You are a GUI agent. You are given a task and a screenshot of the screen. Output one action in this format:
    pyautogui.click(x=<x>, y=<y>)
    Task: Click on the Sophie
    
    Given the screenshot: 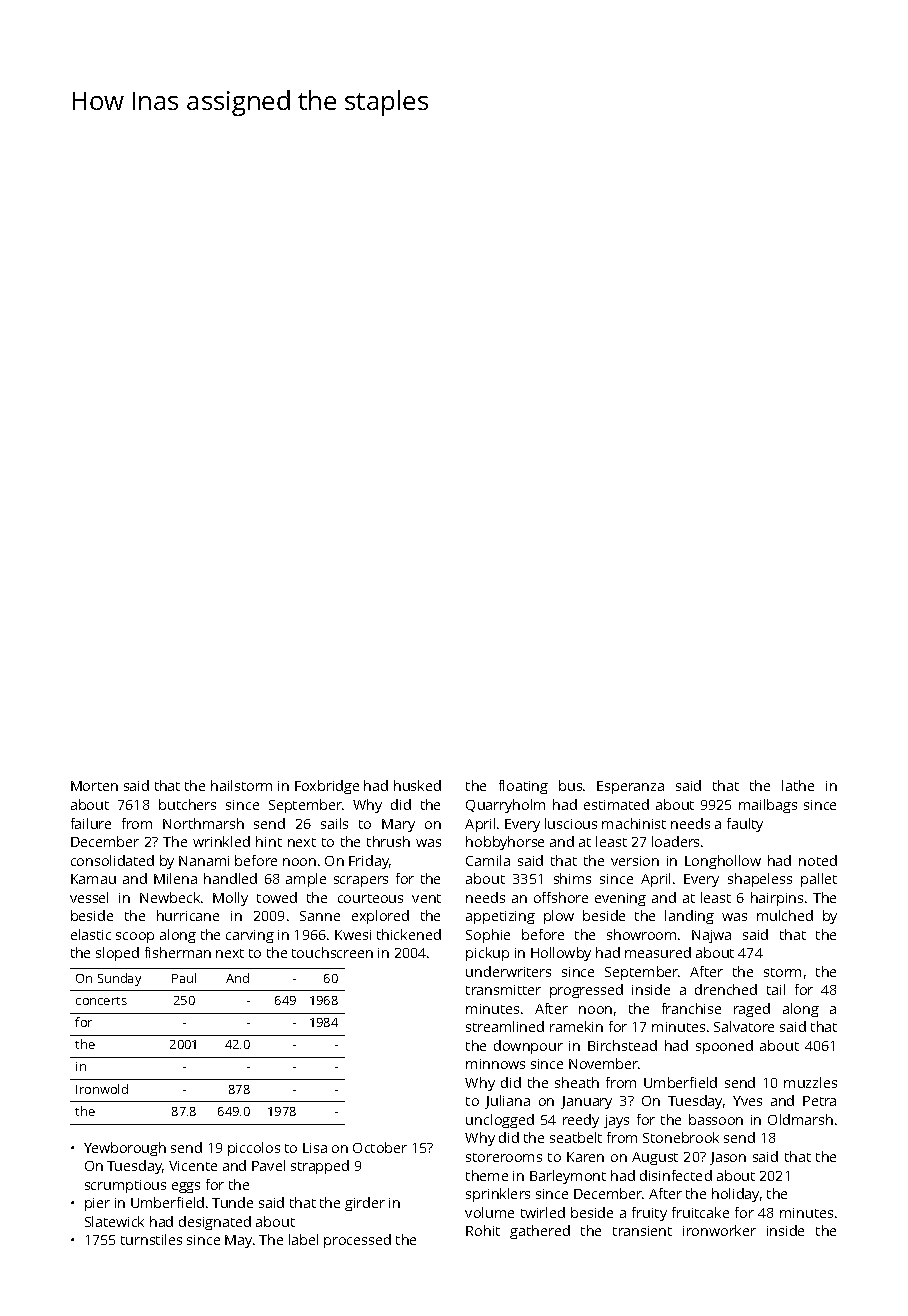 What is the action you would take?
    pyautogui.click(x=488, y=936)
